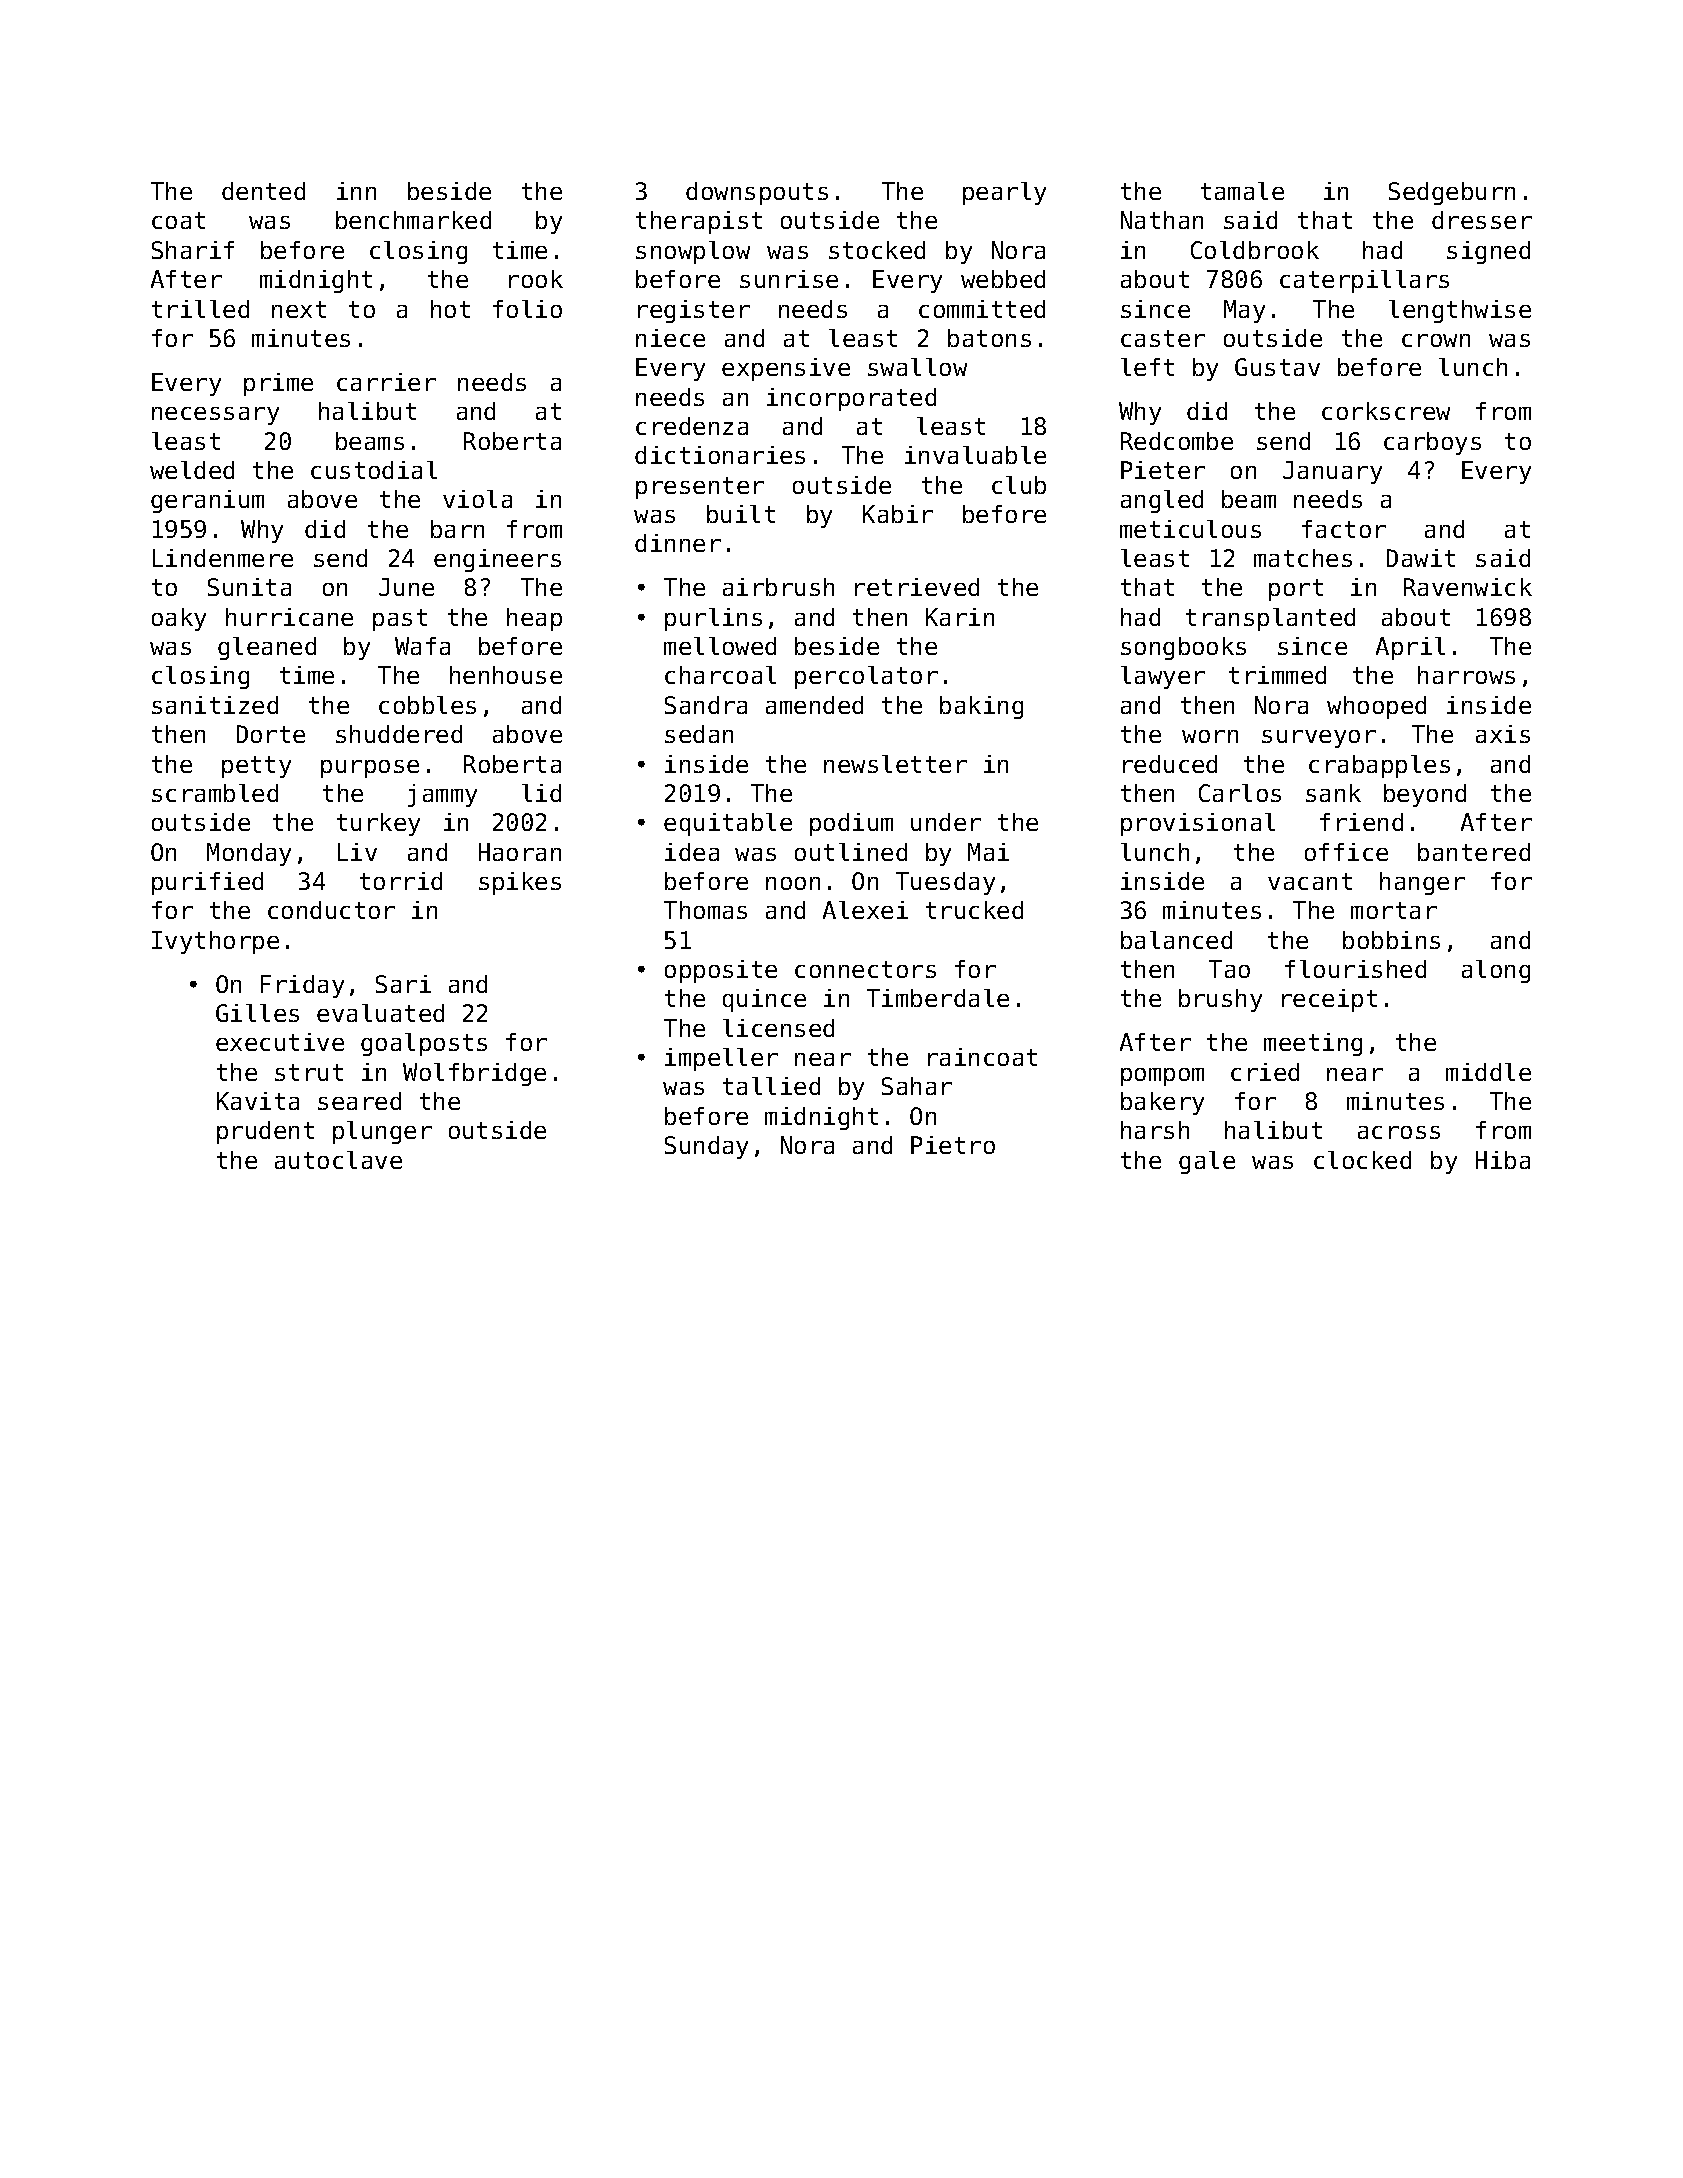  What do you see at coordinates (338, 1160) in the screenshot?
I see `autoclave` at bounding box center [338, 1160].
